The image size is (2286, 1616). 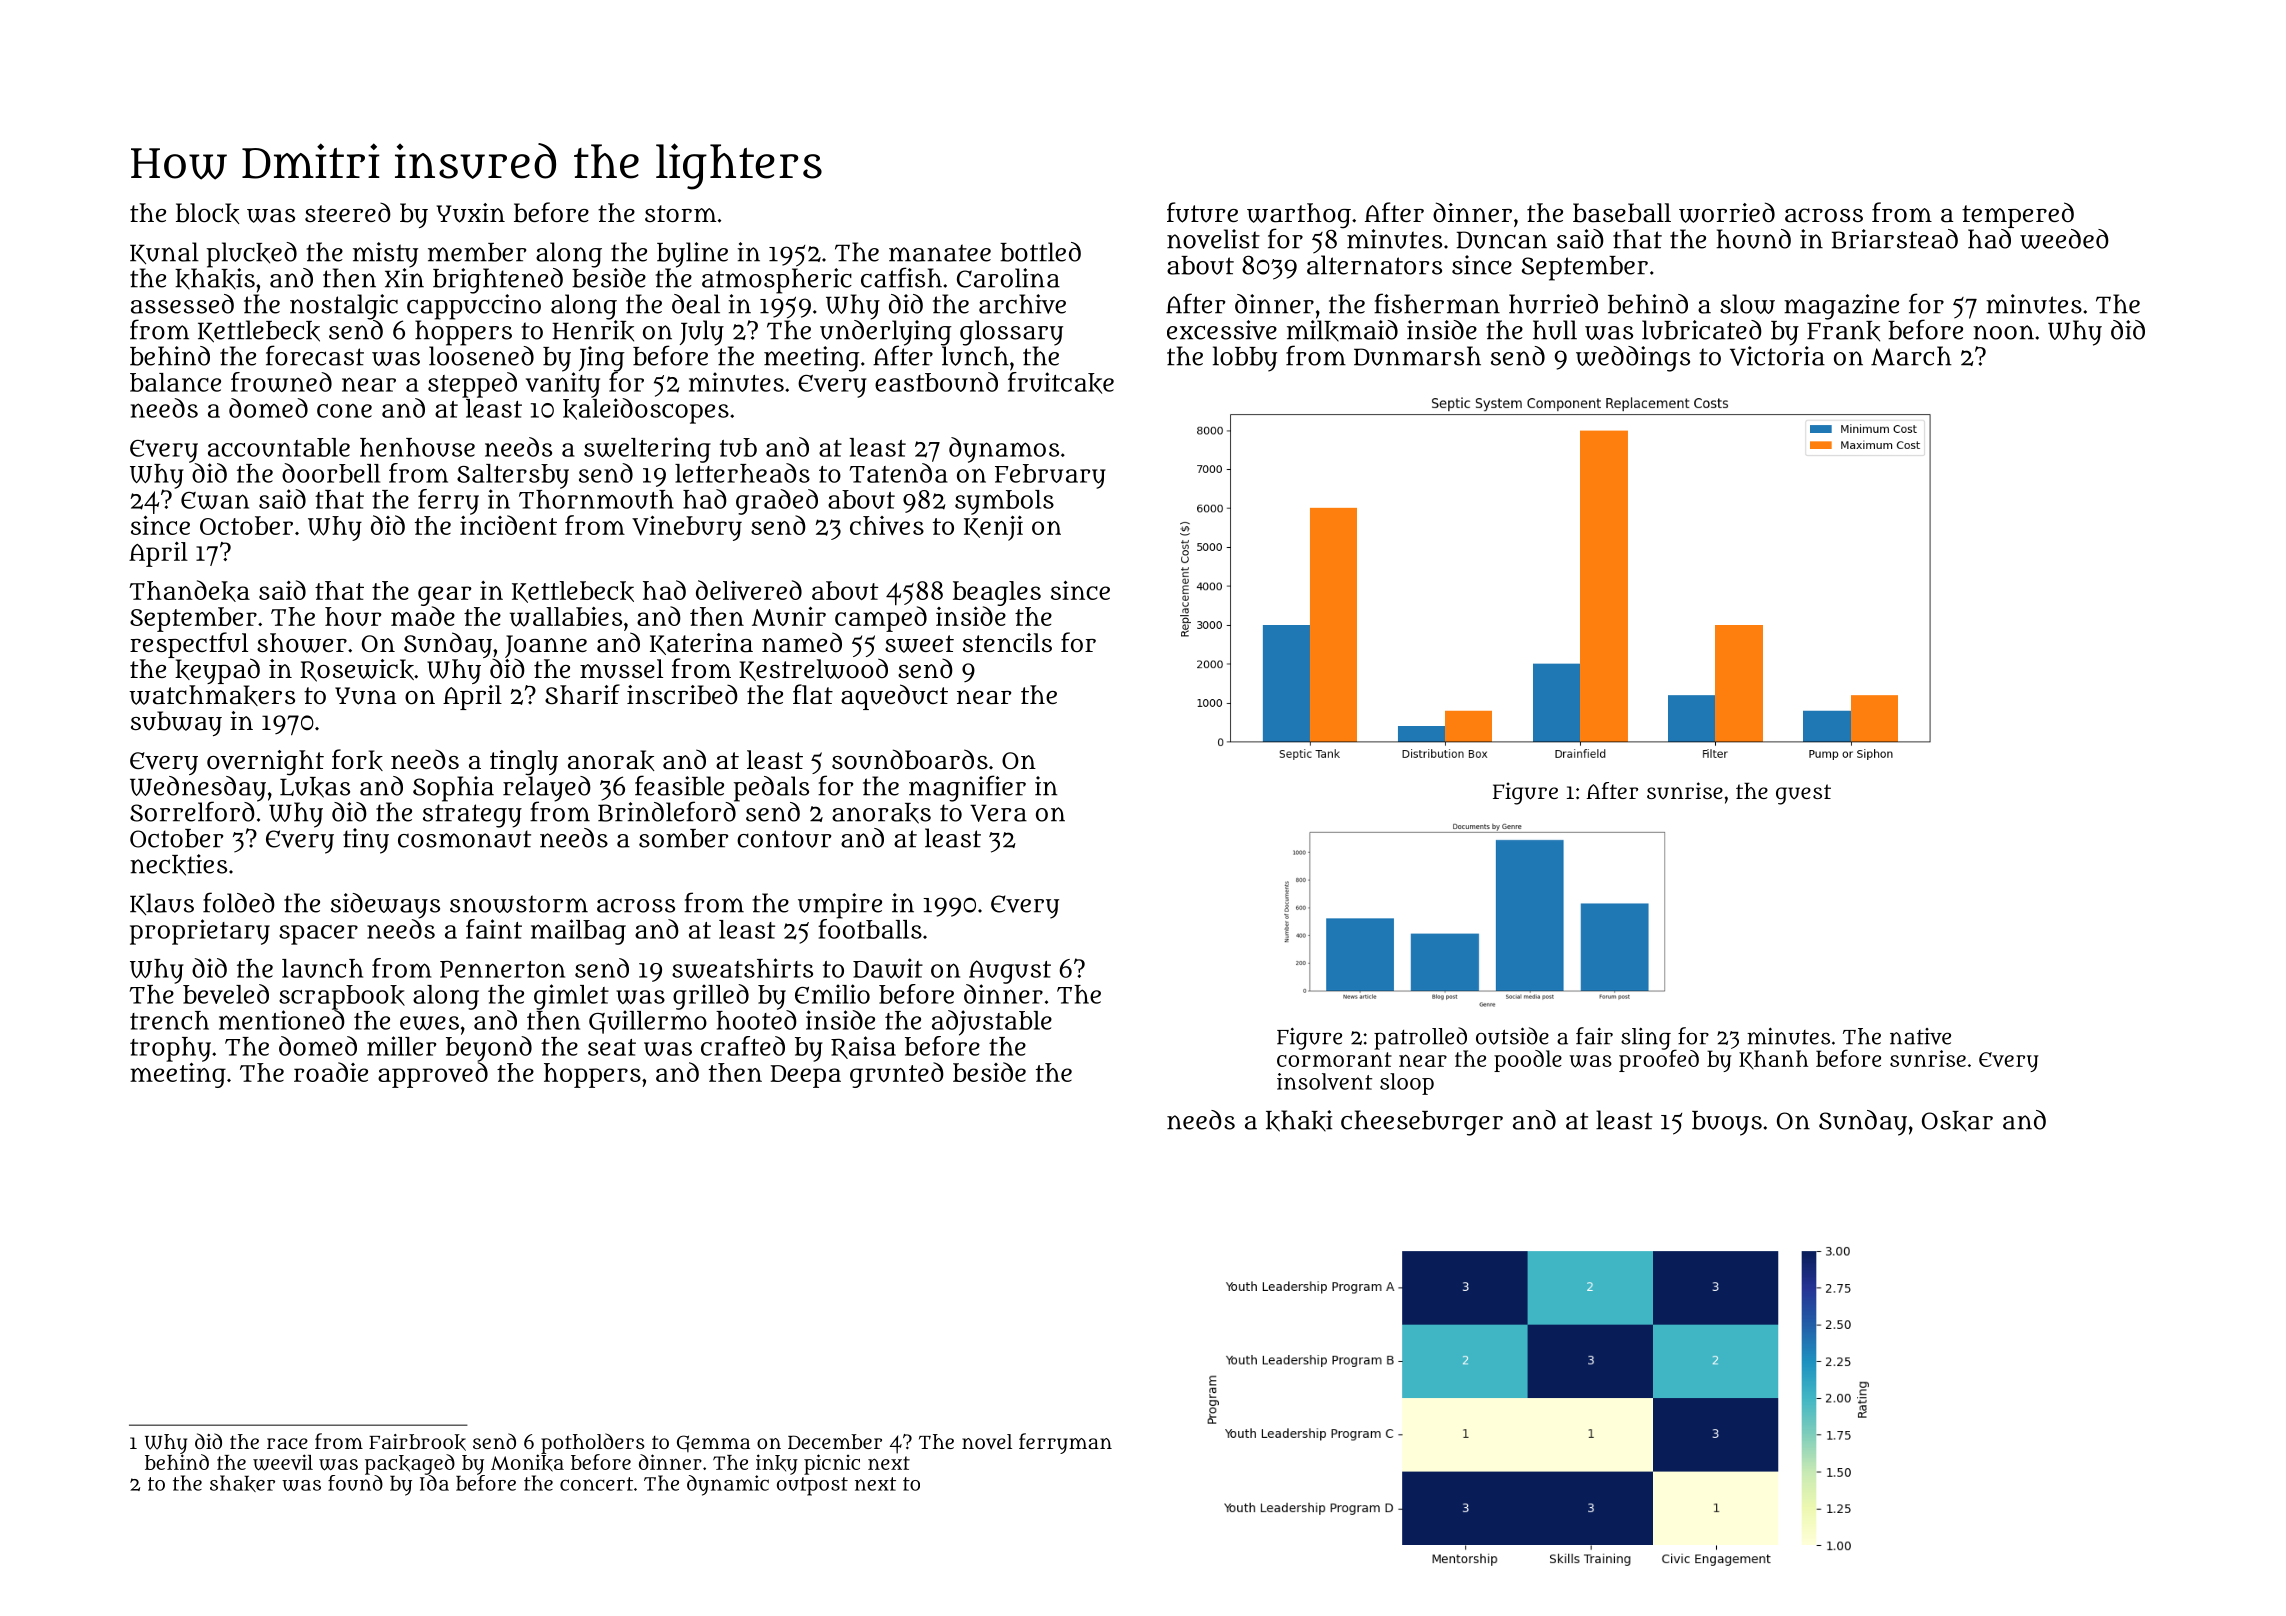 I want to click on guest, so click(x=1803, y=794).
